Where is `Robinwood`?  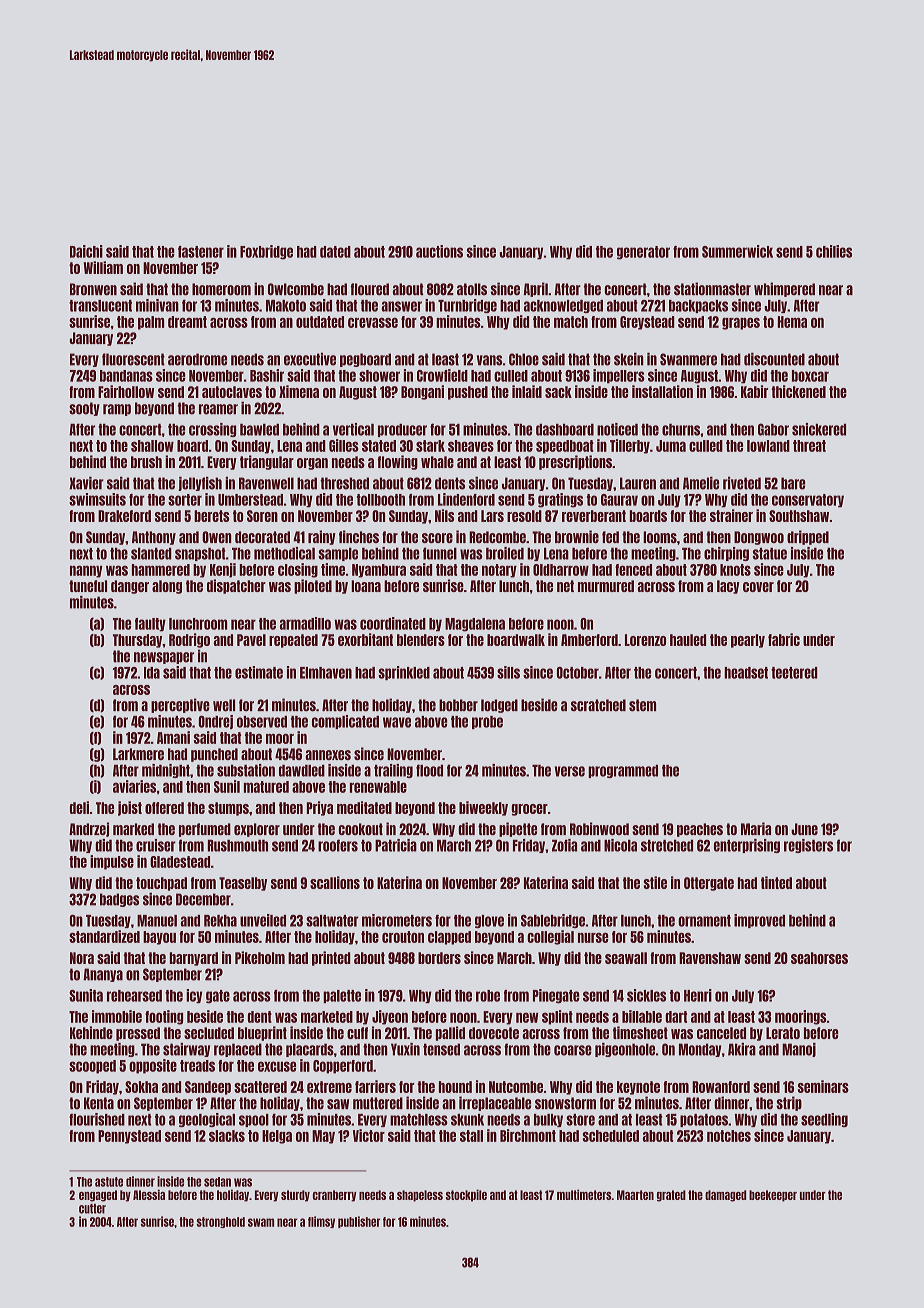 Robinwood is located at coordinates (599, 828).
